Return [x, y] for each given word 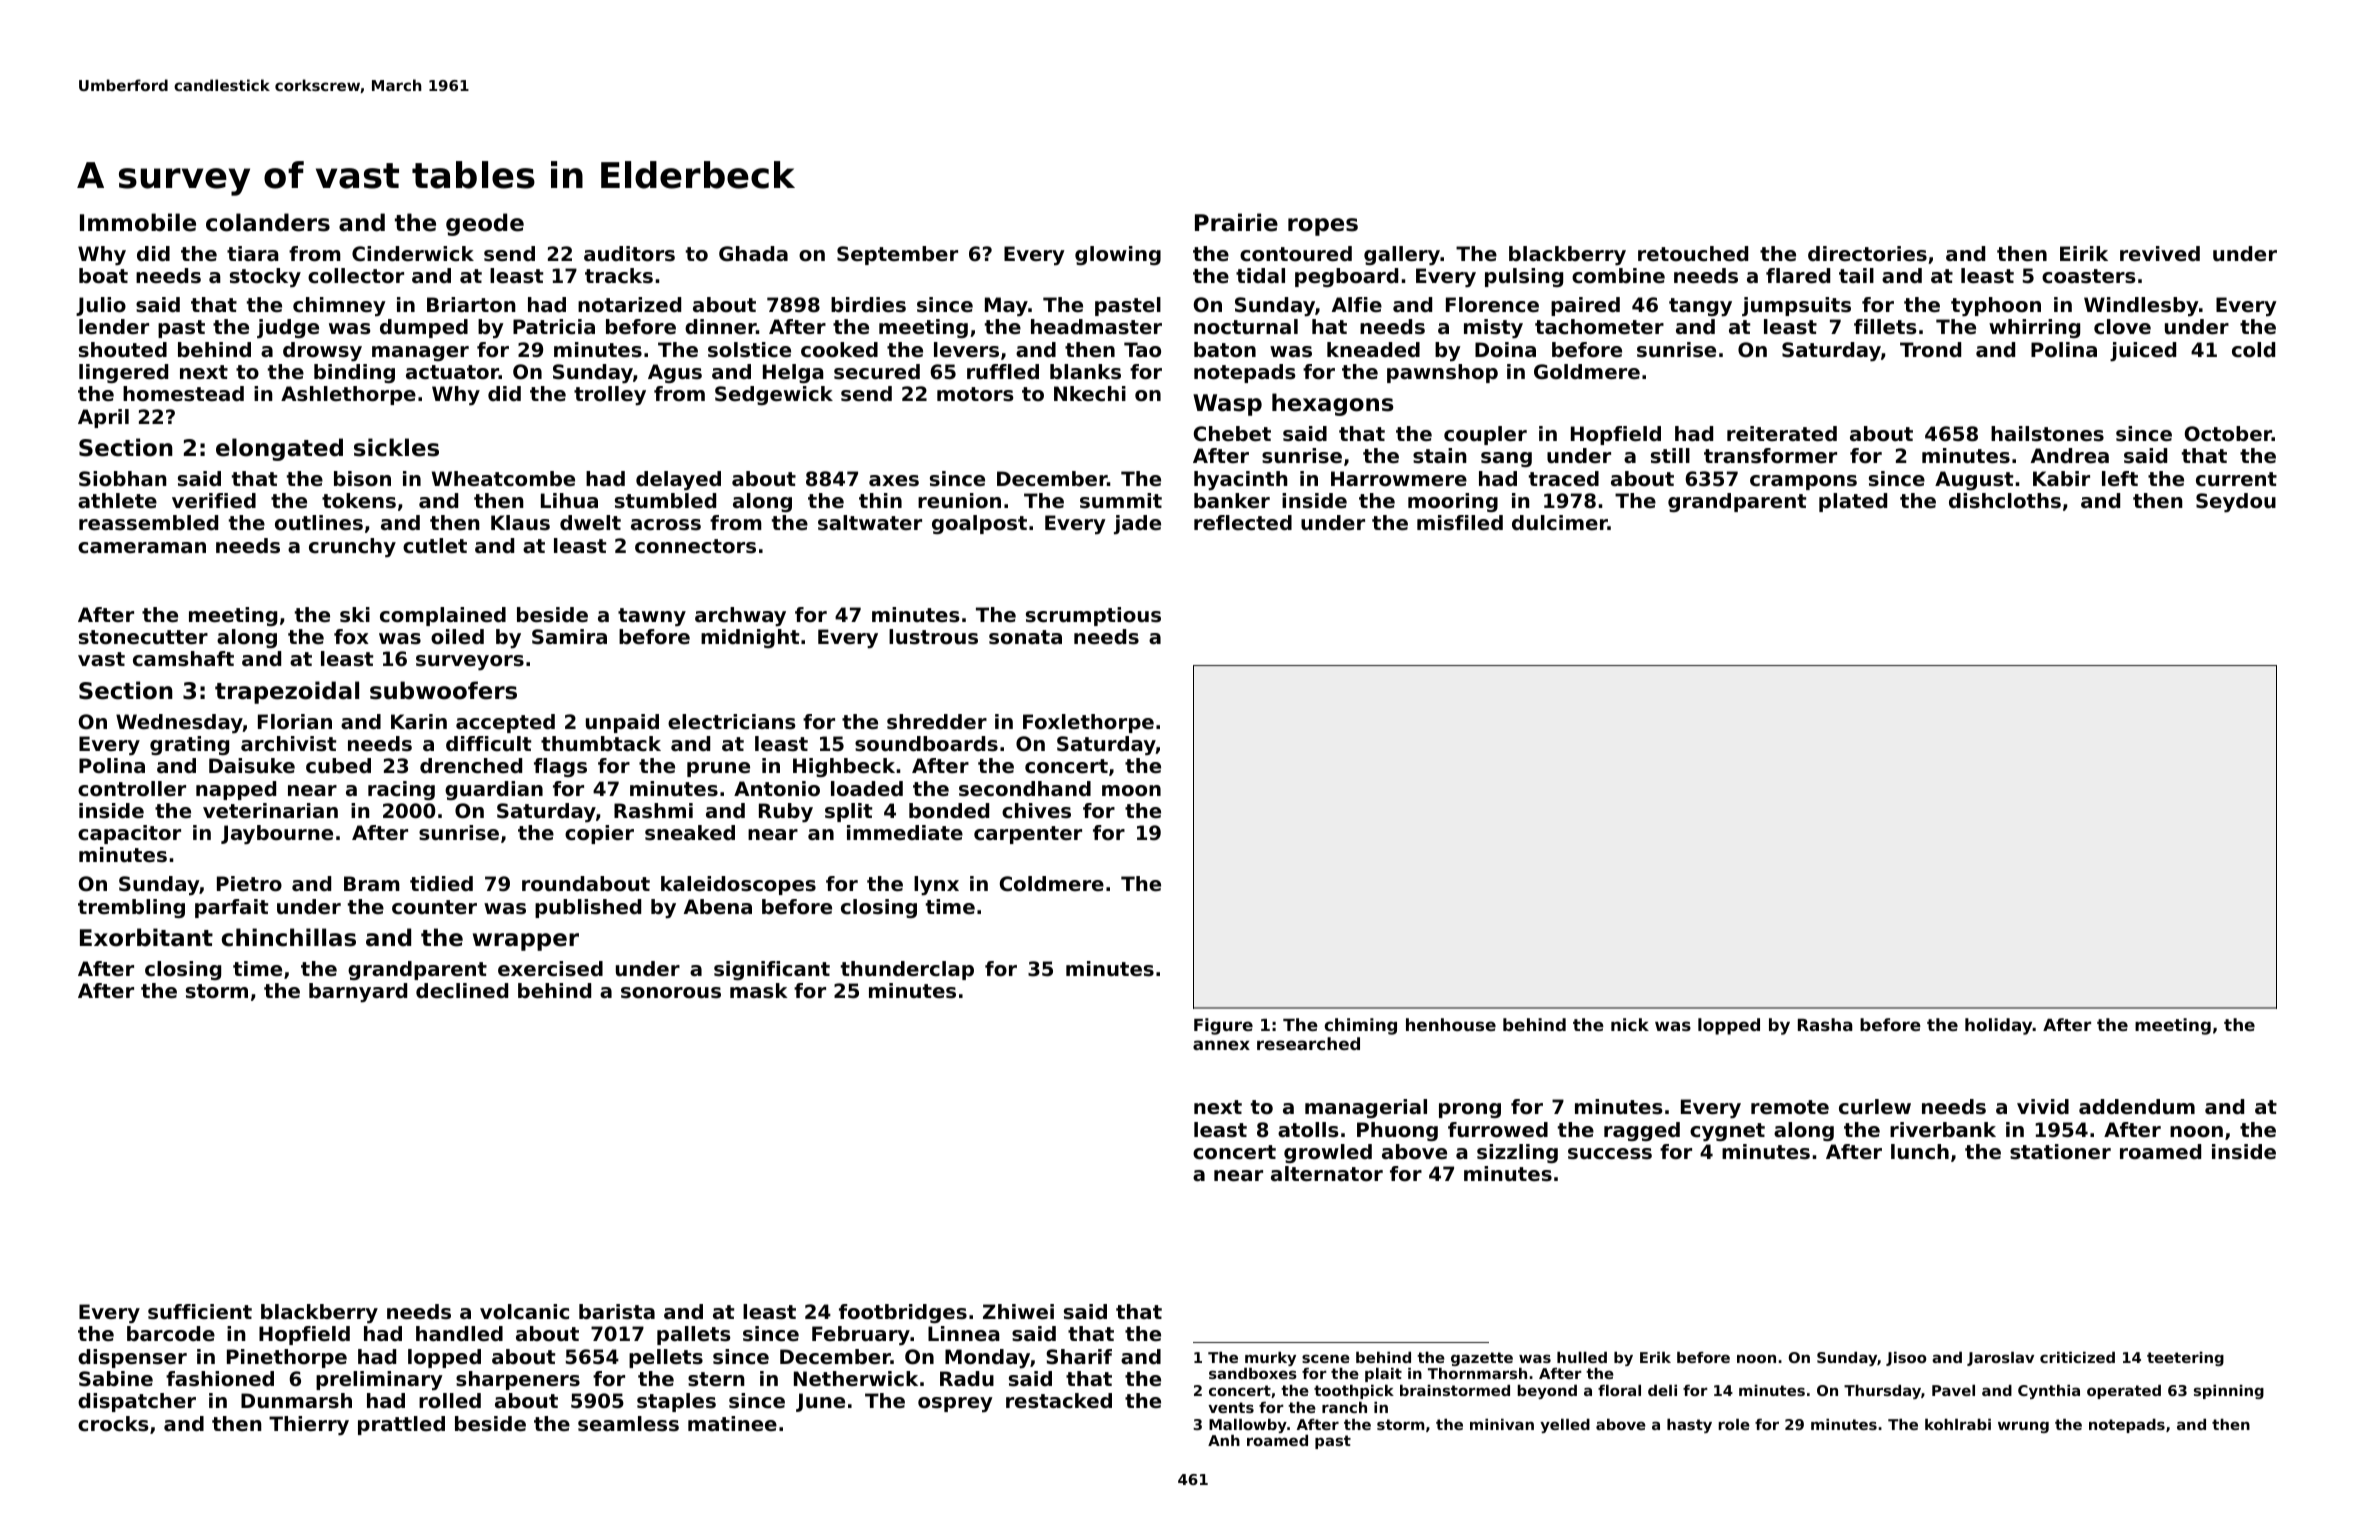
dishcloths [2005, 501]
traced [1564, 479]
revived [2160, 254]
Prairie [1236, 222]
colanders [268, 222]
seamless [628, 1424]
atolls [1308, 1130]
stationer [2060, 1152]
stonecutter [143, 637]
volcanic [524, 1312]
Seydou [2236, 503]
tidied [441, 884]
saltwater [870, 523]
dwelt [590, 523]
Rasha [1825, 1024]
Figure [1223, 1026]
